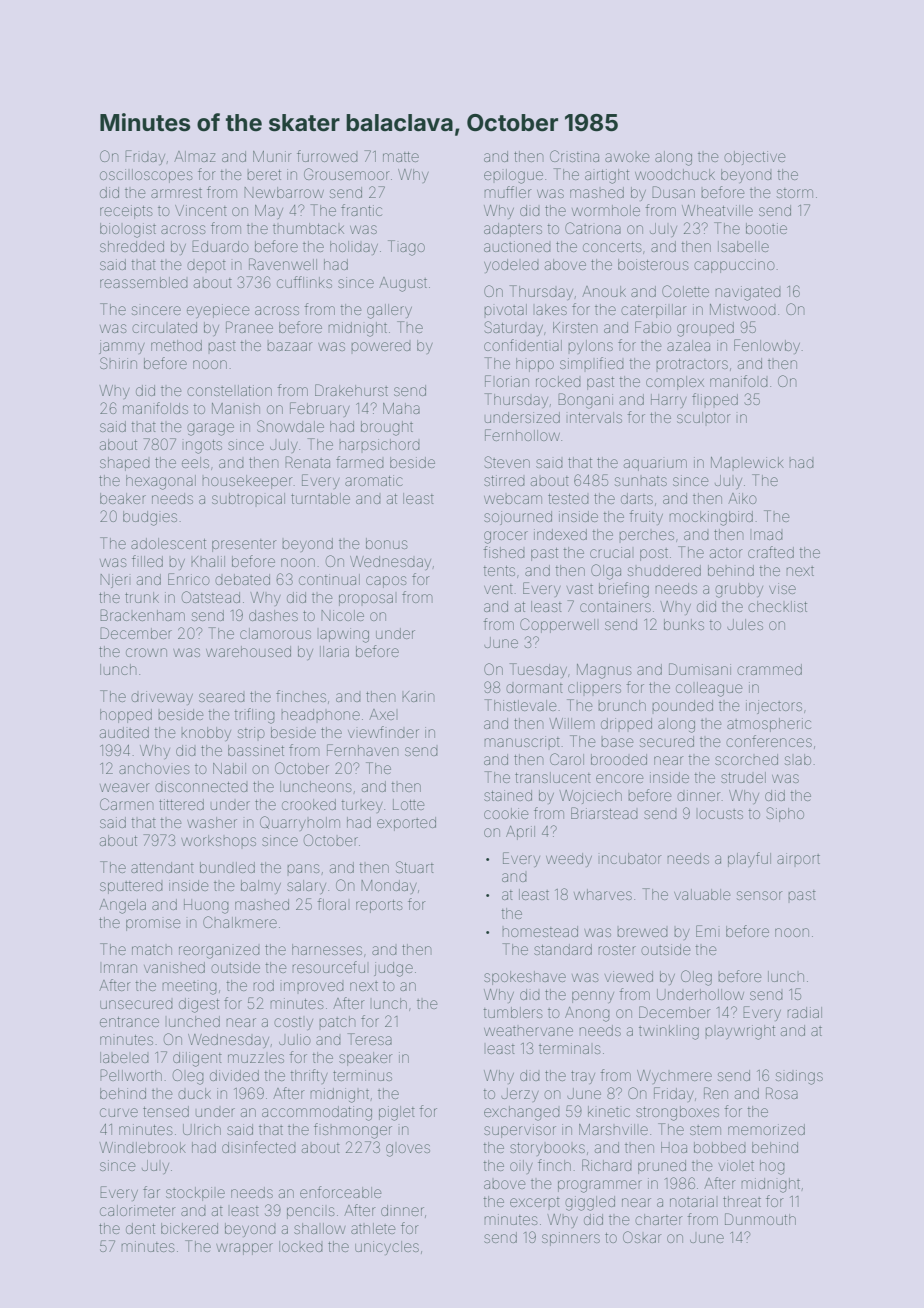  Describe the element at coordinates (176, 193) in the screenshot. I see `armrest` at that location.
